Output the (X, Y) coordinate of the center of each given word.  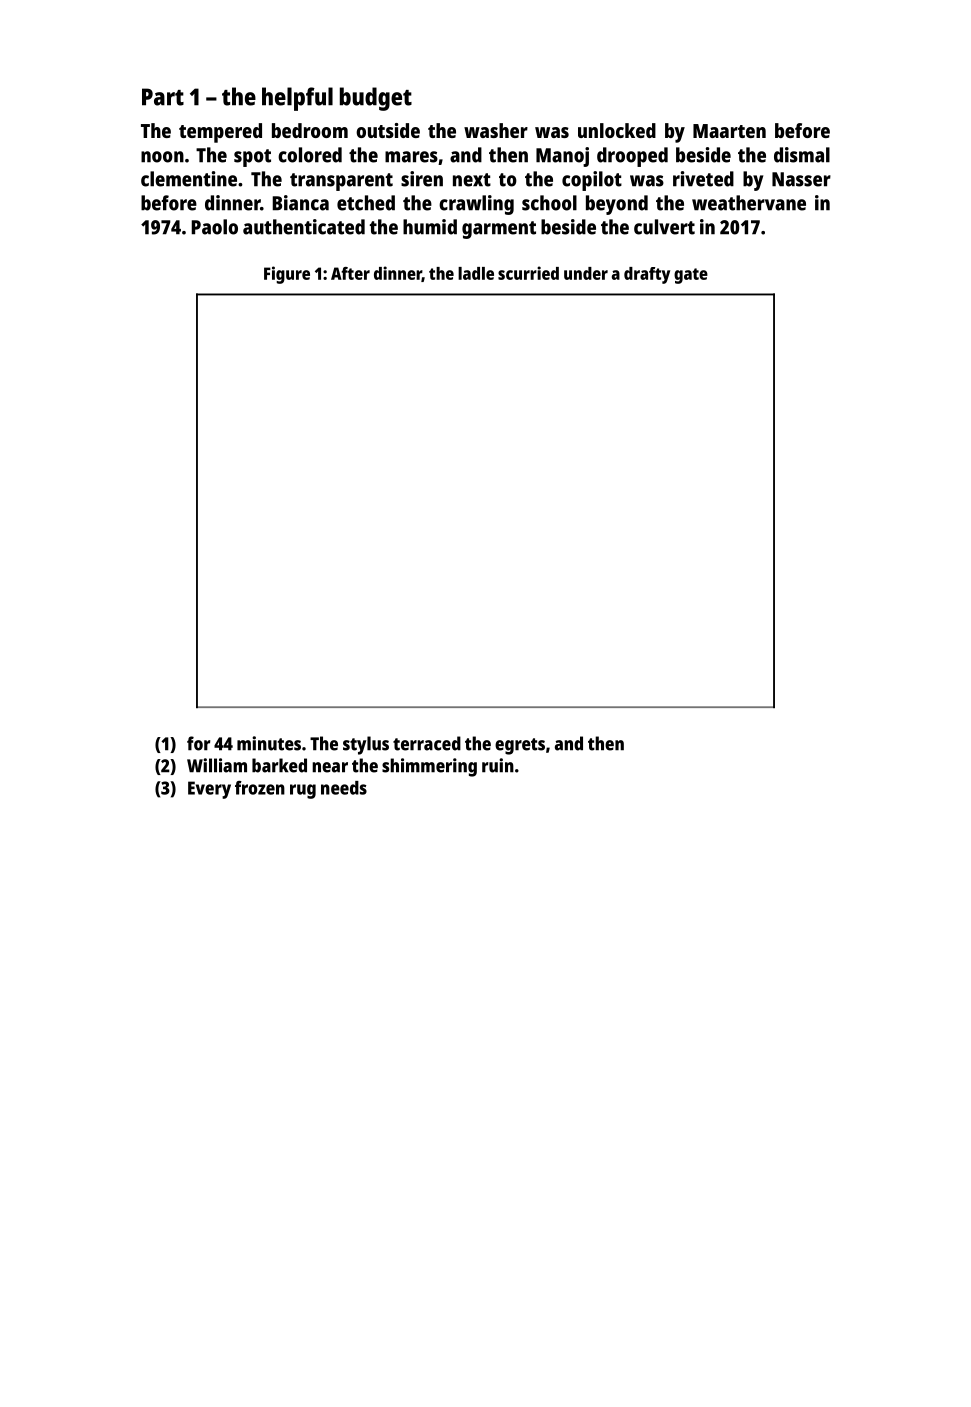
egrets (520, 746)
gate (691, 276)
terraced (427, 743)
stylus (366, 745)
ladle (476, 273)
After (350, 273)
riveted (703, 179)
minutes (269, 743)
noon (162, 157)
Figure (287, 275)
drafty (647, 275)
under (586, 273)
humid (430, 227)
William (217, 765)
